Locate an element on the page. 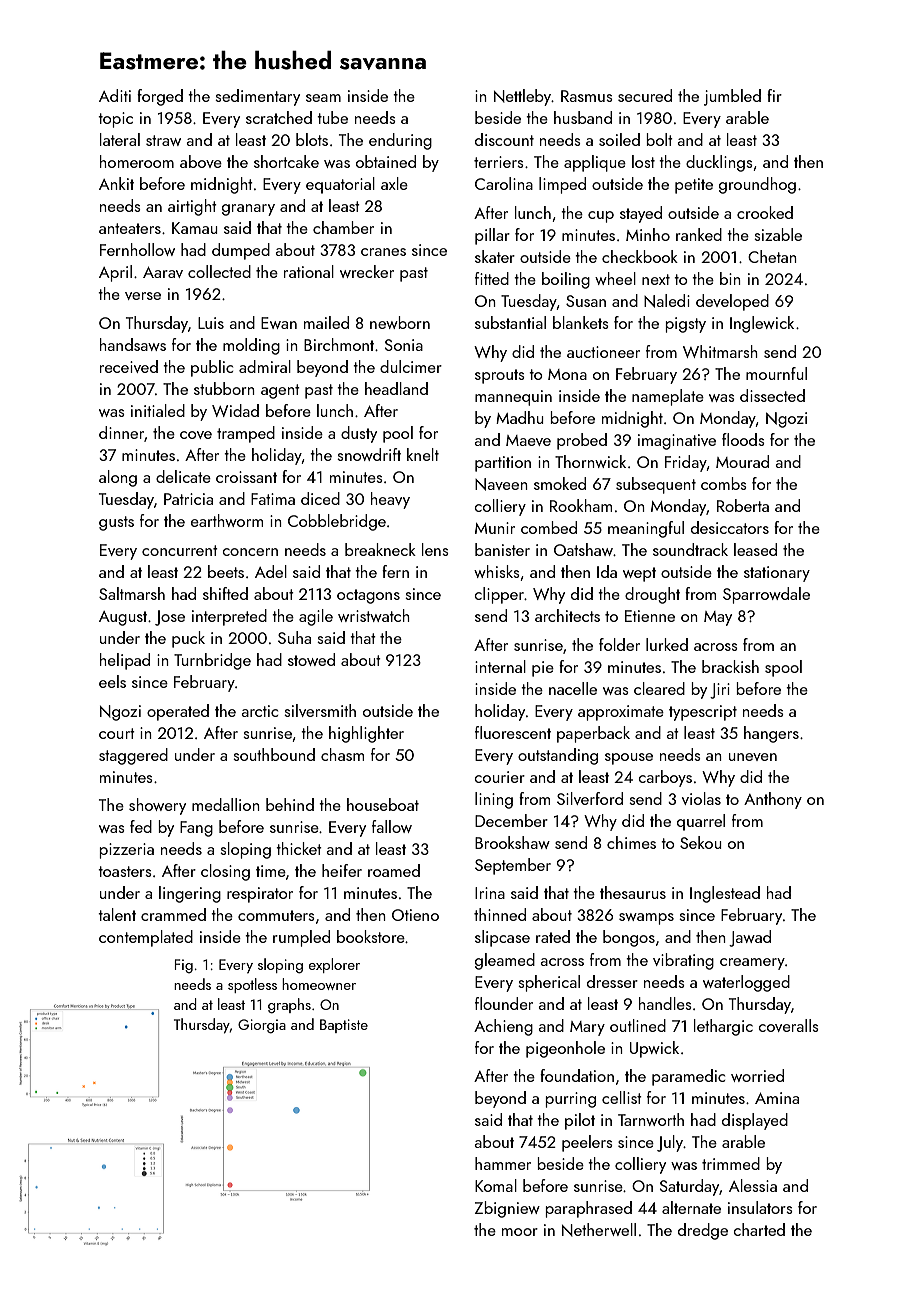 This page has height=1314, width=924. Mourad is located at coordinates (742, 461).
